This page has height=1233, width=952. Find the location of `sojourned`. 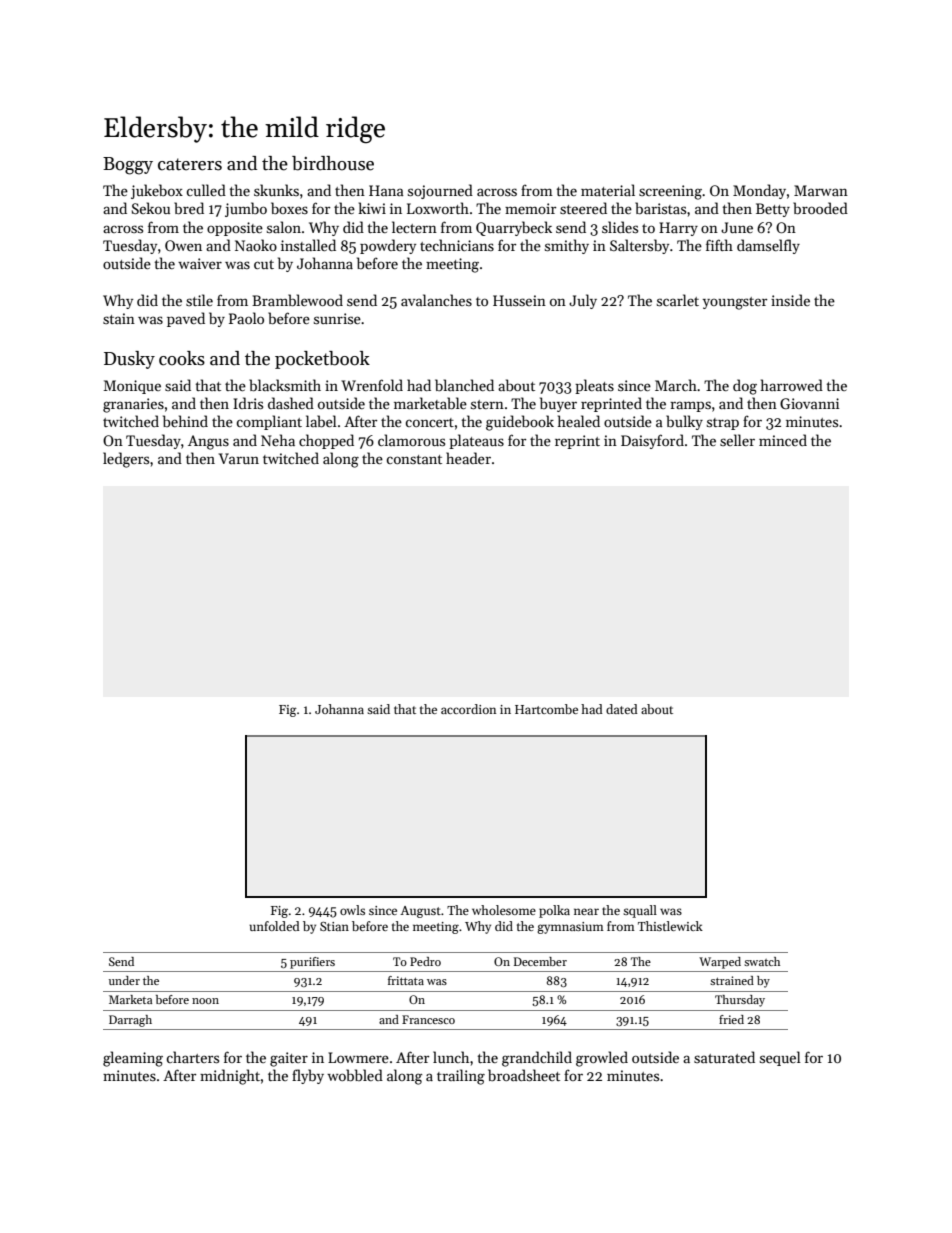

sojourned is located at coordinates (440, 191).
